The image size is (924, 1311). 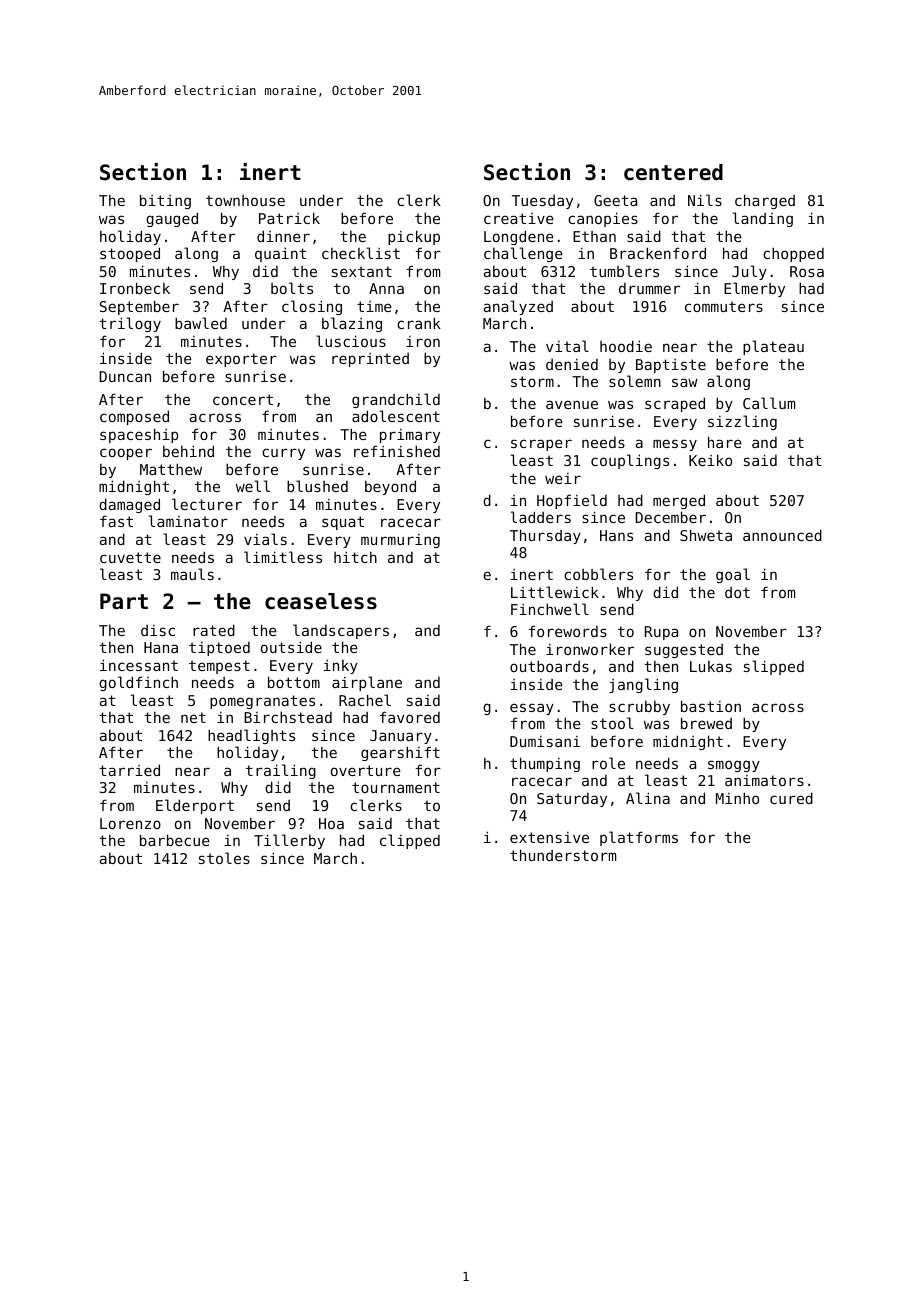 I want to click on centered, so click(x=673, y=172).
